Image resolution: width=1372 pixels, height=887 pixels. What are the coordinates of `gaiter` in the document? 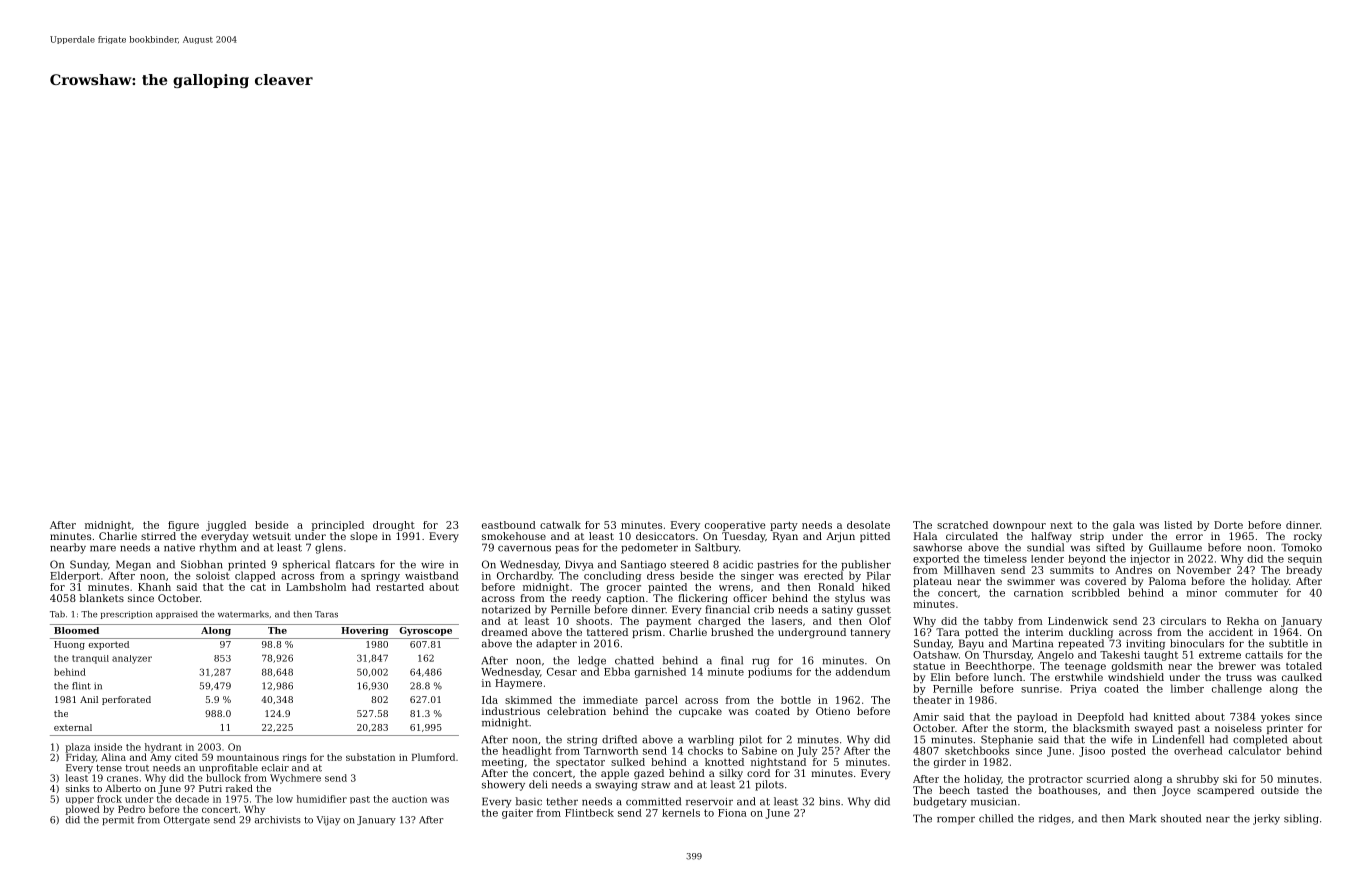 It's located at (517, 814).
